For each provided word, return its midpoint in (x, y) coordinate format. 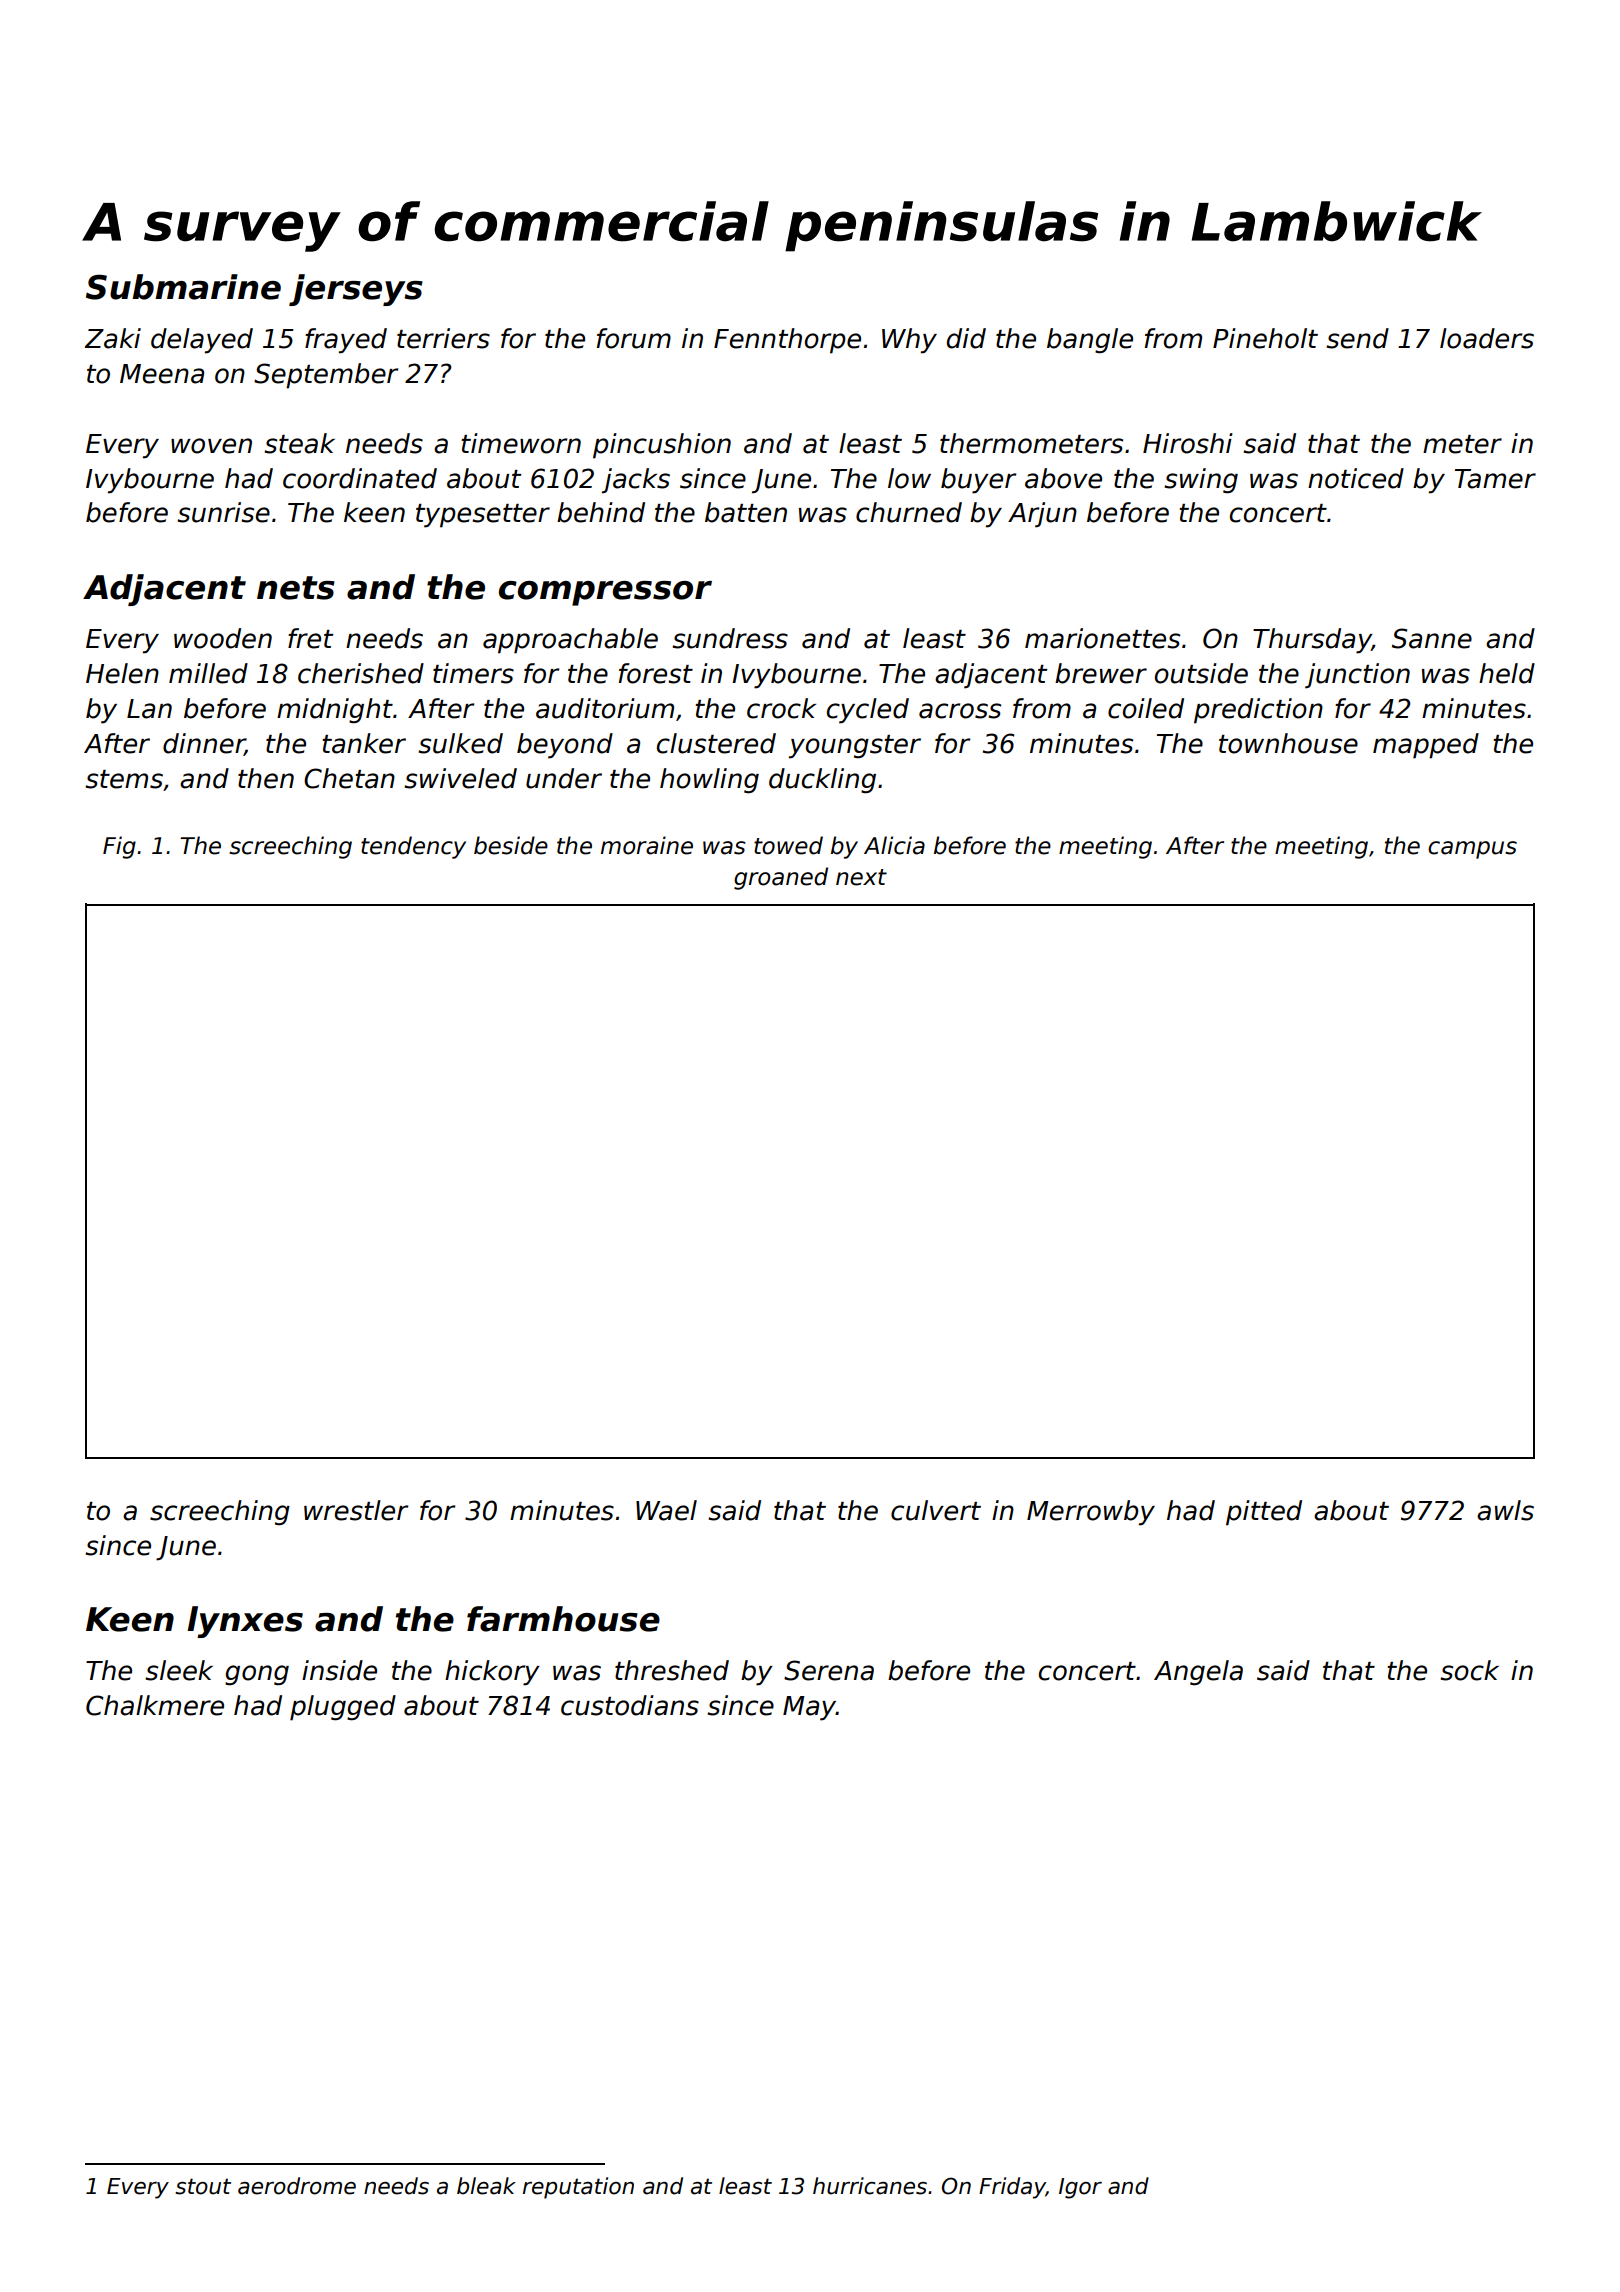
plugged (343, 1708)
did (966, 338)
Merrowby (1091, 1513)
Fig (119, 847)
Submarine (183, 287)
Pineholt (1265, 338)
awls (1505, 1510)
